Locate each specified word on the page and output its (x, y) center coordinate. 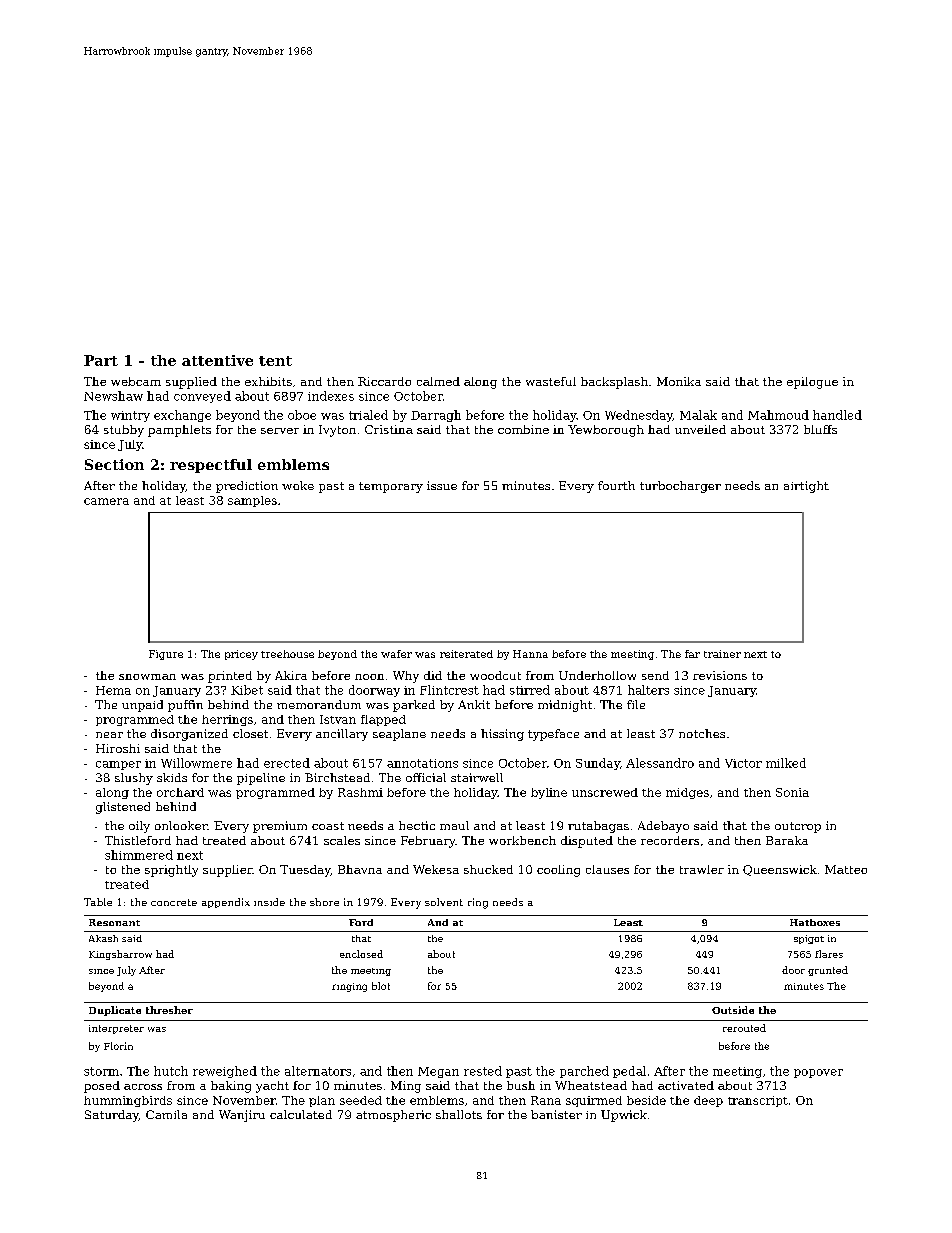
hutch (171, 1071)
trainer (722, 654)
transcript (758, 1101)
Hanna (530, 654)
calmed (438, 381)
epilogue (812, 383)
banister (556, 1114)
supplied (191, 383)
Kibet (247, 690)
